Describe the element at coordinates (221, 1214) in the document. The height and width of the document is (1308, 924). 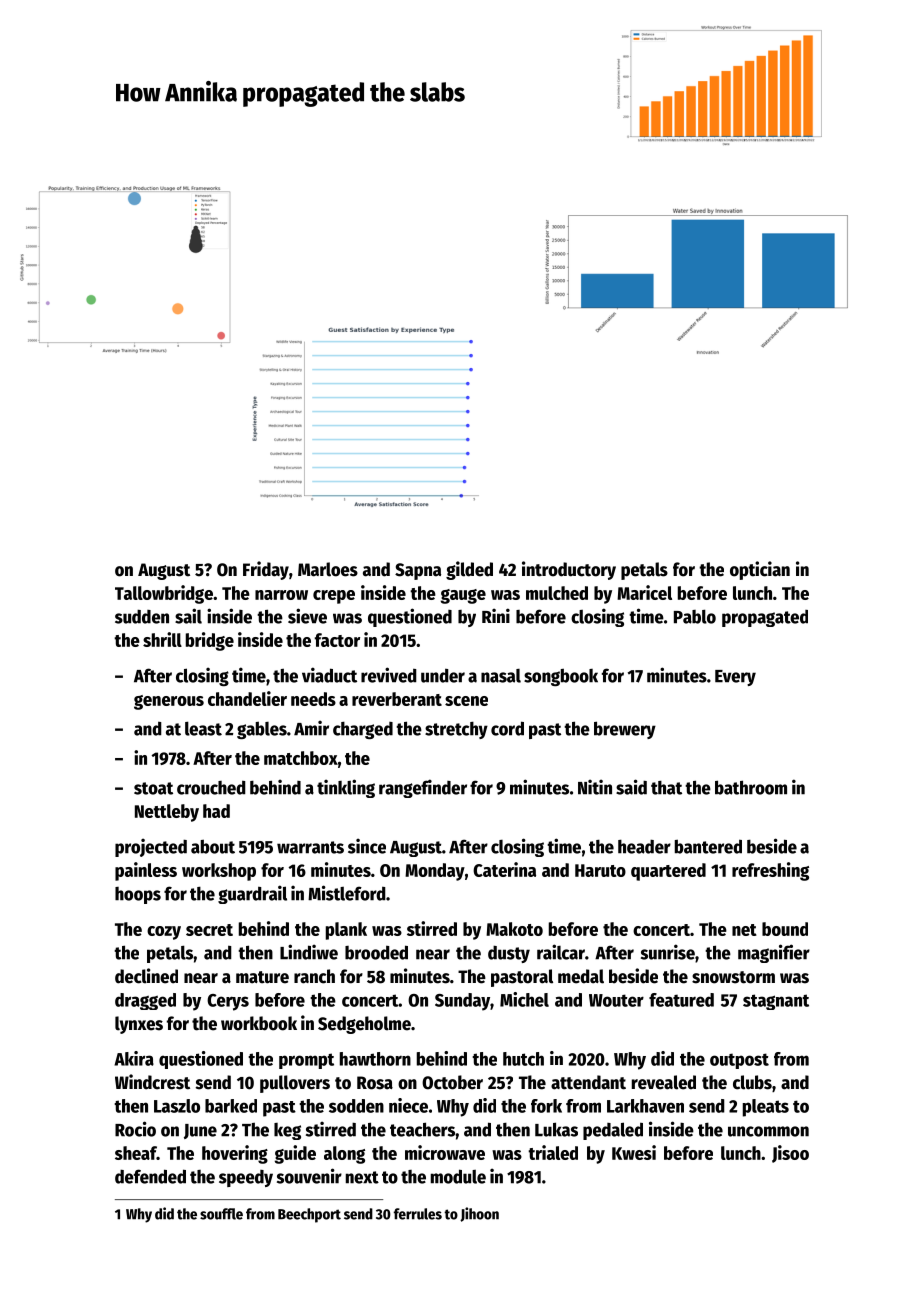
I see `souffle` at that location.
